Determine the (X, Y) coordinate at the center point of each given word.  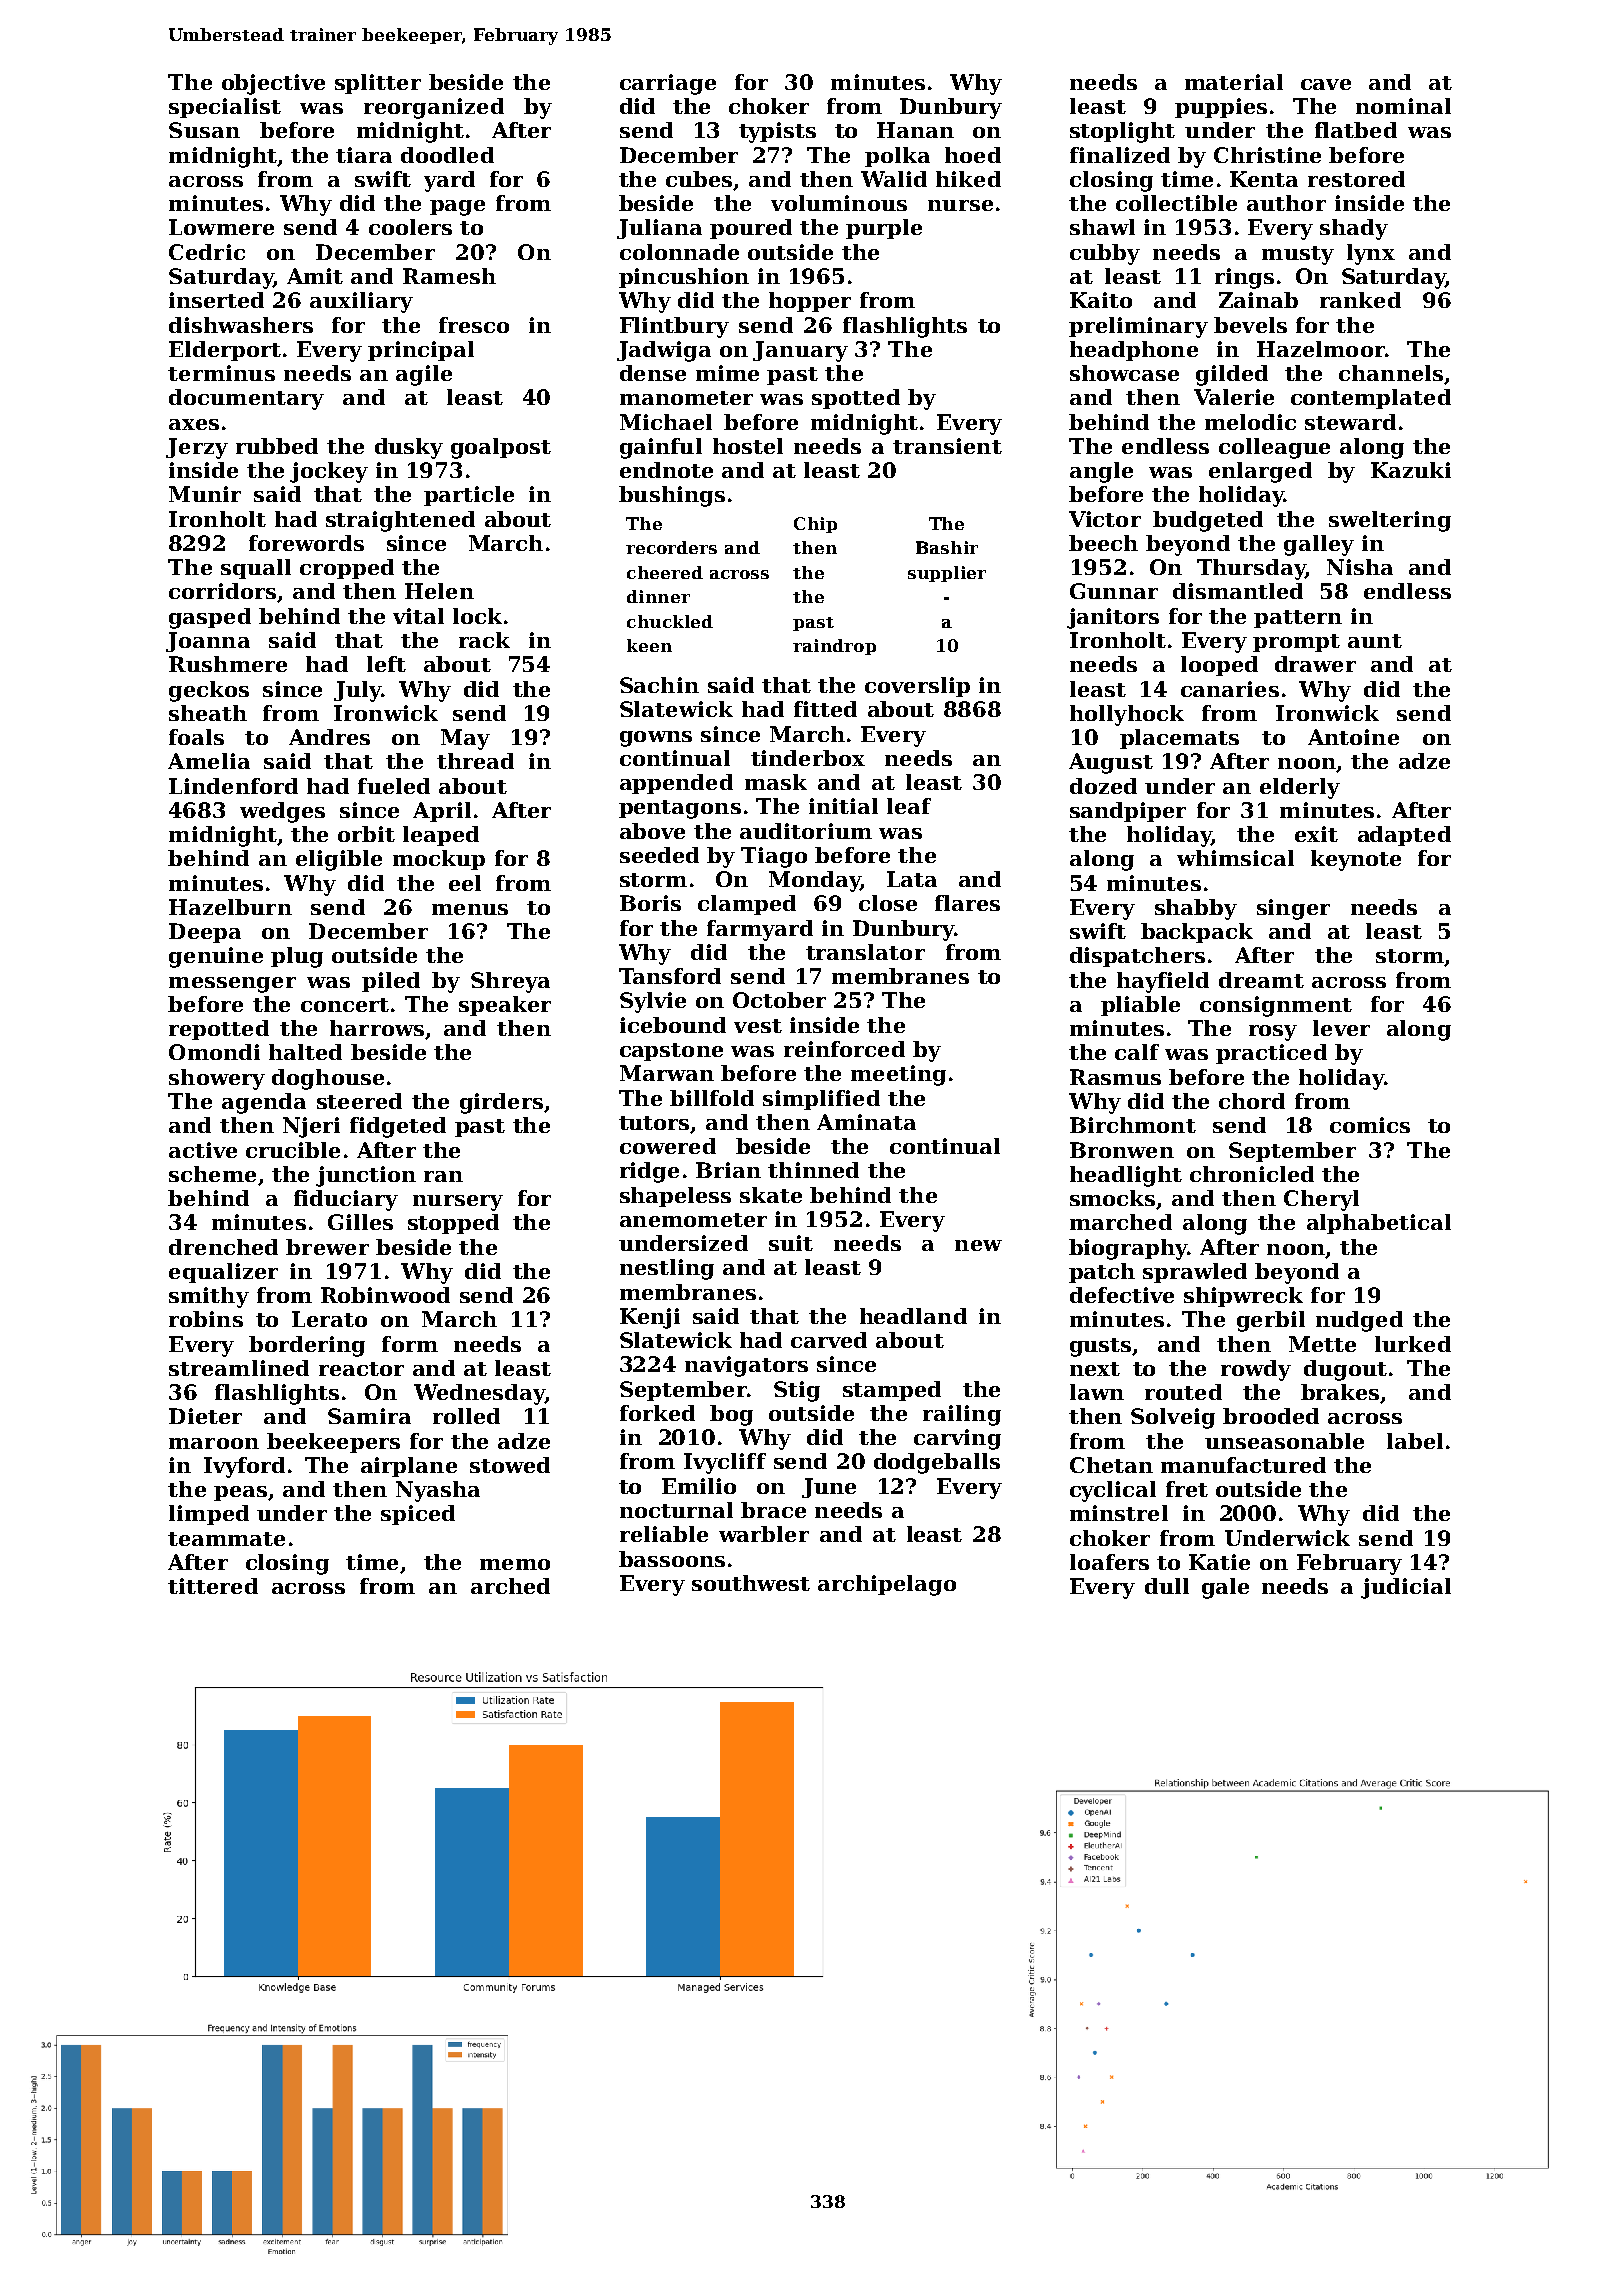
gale (1225, 1588)
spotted (856, 399)
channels (1391, 373)
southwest (751, 1583)
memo (515, 1564)
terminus (221, 373)
